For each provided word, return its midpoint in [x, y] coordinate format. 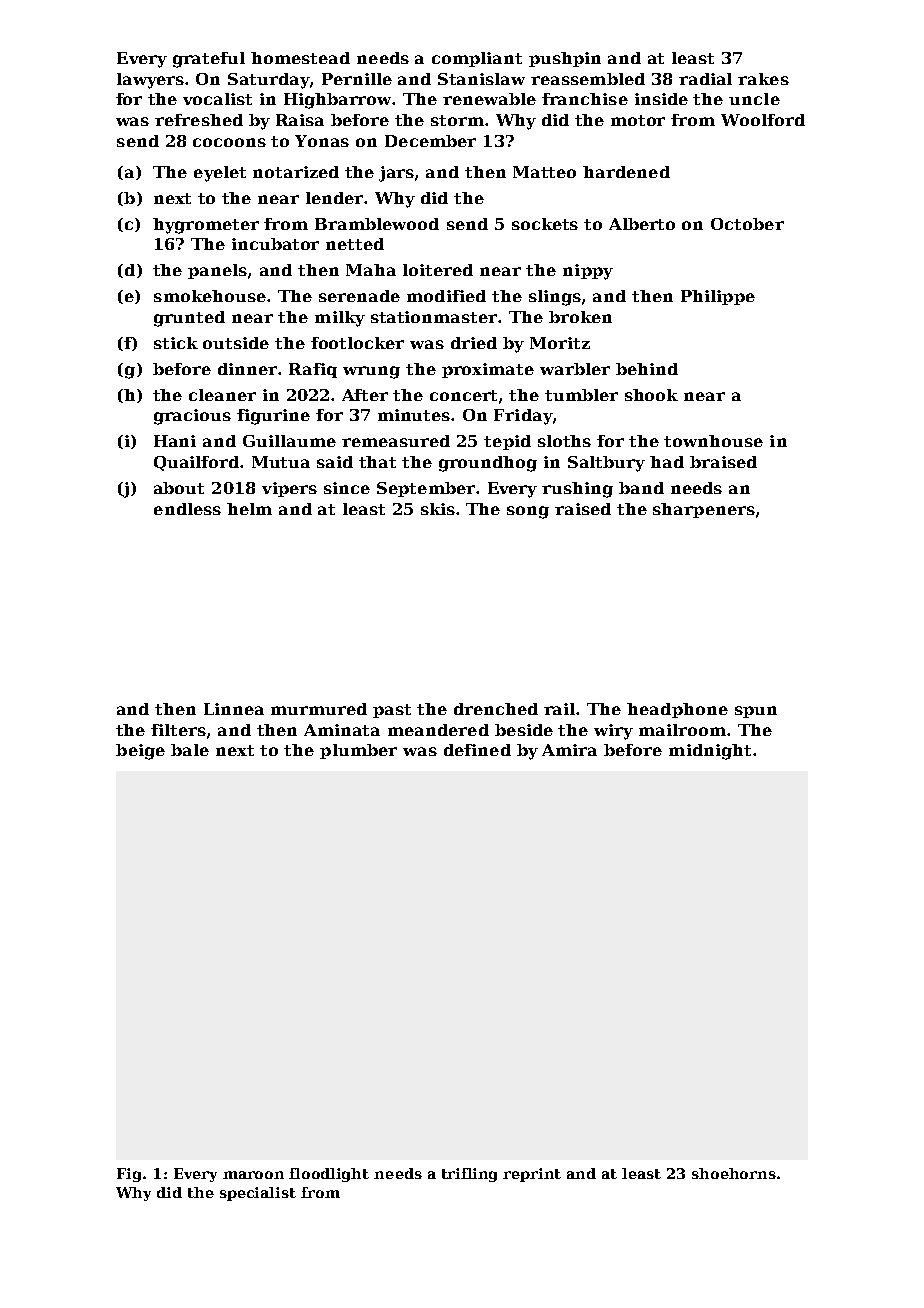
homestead [300, 58]
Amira [569, 750]
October [747, 224]
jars [396, 174]
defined [477, 750]
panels [217, 271]
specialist [258, 1194]
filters [178, 730]
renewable [489, 99]
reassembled [588, 79]
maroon [253, 1175]
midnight [710, 752]
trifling [469, 1175]
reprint [532, 1175]
